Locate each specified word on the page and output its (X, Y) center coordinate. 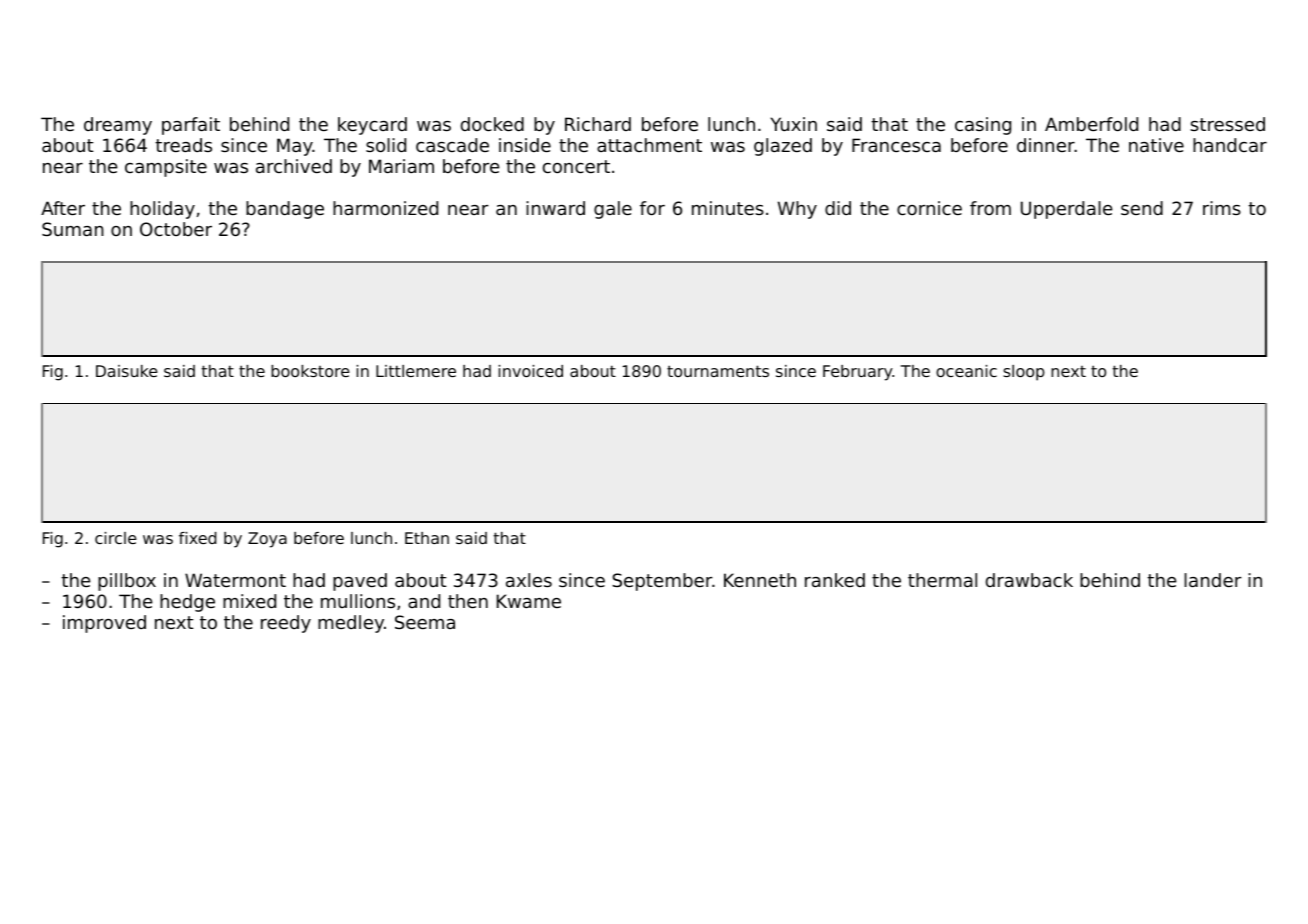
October (176, 229)
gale (613, 210)
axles (529, 580)
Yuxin (793, 124)
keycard (372, 126)
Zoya (267, 540)
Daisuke (127, 371)
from (990, 208)
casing (983, 126)
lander (1213, 580)
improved (104, 624)
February (858, 373)
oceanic (966, 371)
